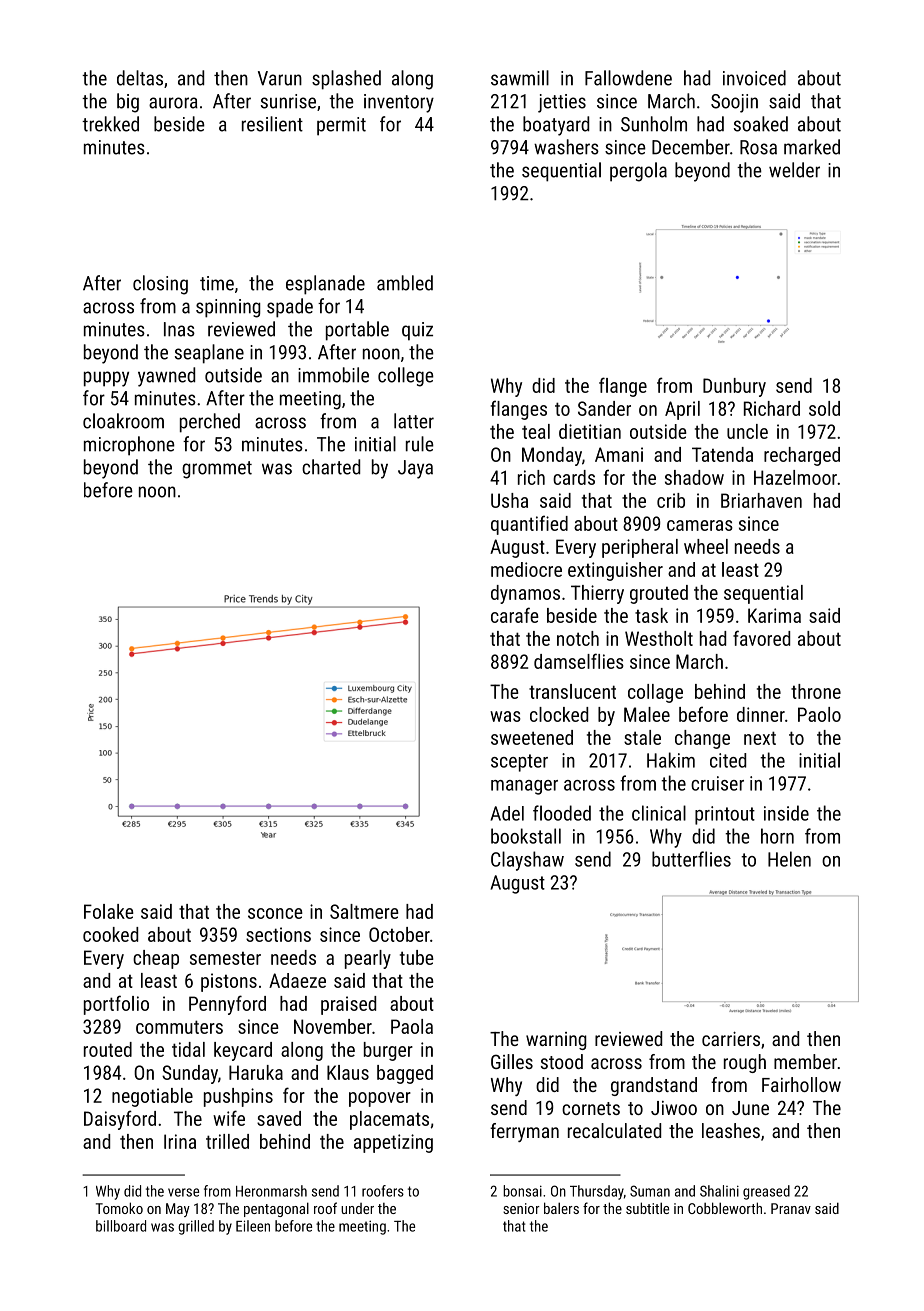 The image size is (924, 1311). Describe the element at coordinates (217, 470) in the image. I see `grommet` at that location.
